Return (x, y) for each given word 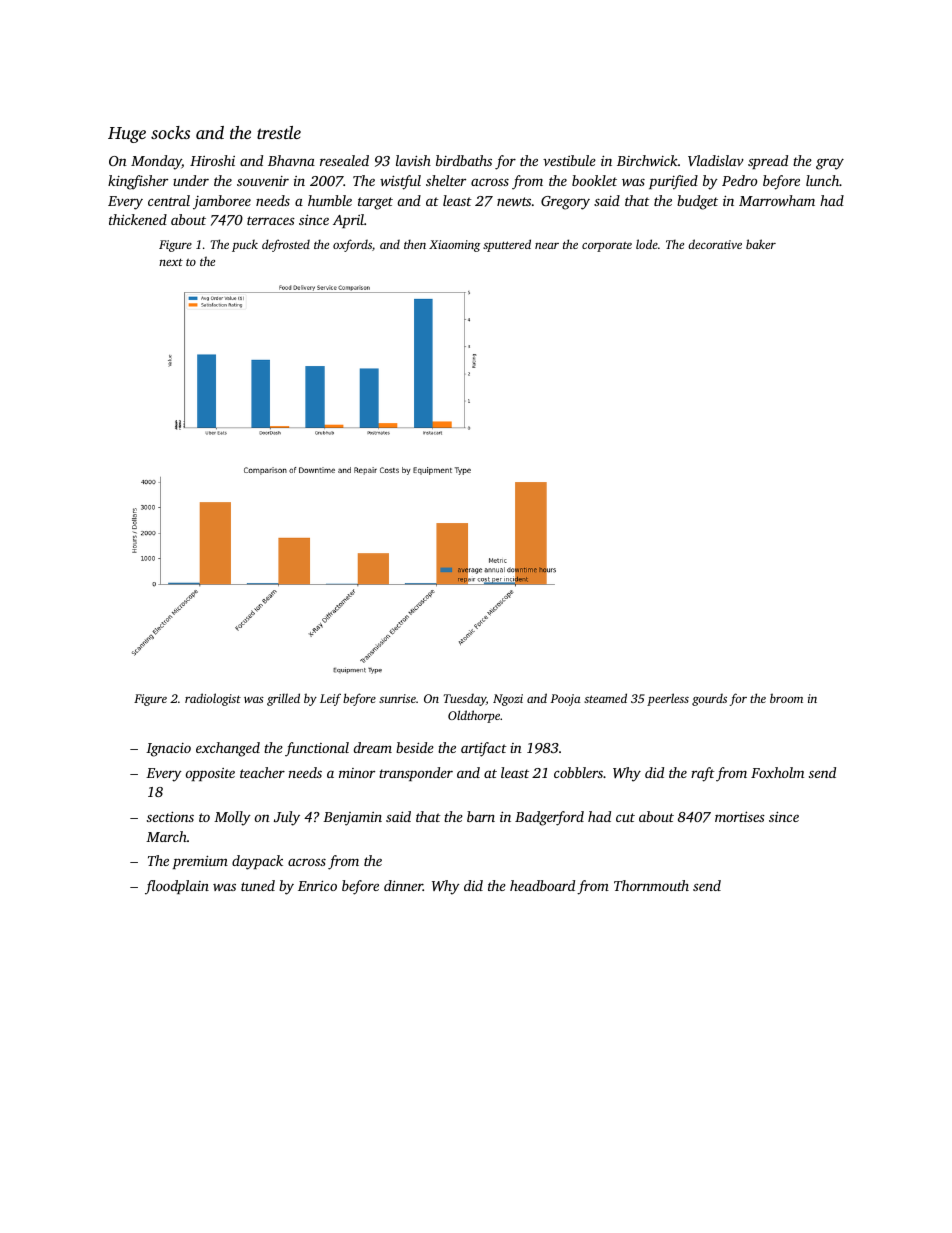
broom (786, 698)
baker (761, 244)
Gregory (565, 203)
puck (245, 246)
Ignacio (168, 750)
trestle (279, 132)
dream (373, 747)
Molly (232, 818)
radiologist (213, 699)
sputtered (507, 245)
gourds (709, 699)
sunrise (397, 698)
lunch (823, 180)
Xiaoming (454, 246)
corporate (607, 247)
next (171, 262)
